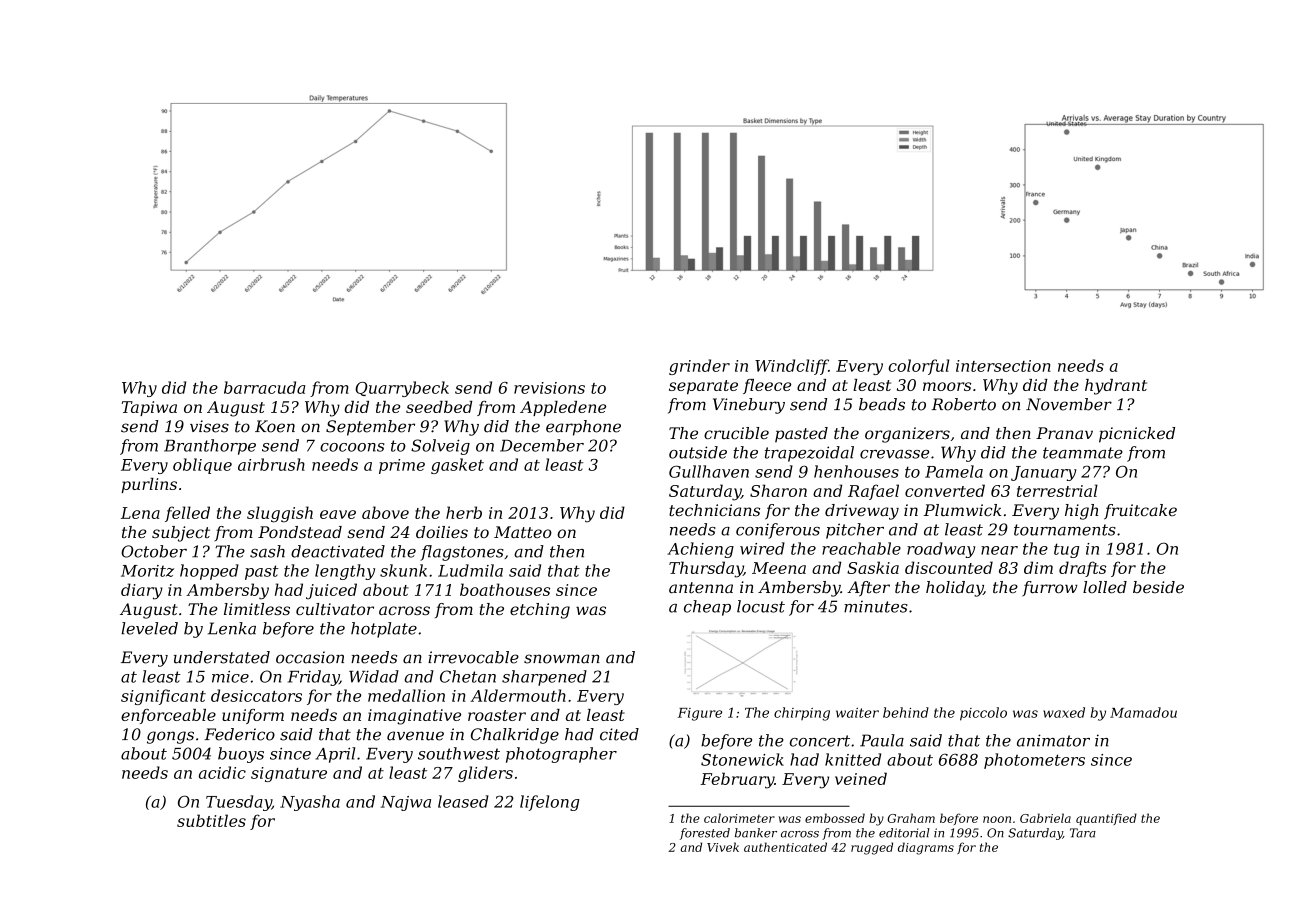 Image resolution: width=1308 pixels, height=924 pixels. What do you see at coordinates (1083, 453) in the image?
I see `teammate` at bounding box center [1083, 453].
